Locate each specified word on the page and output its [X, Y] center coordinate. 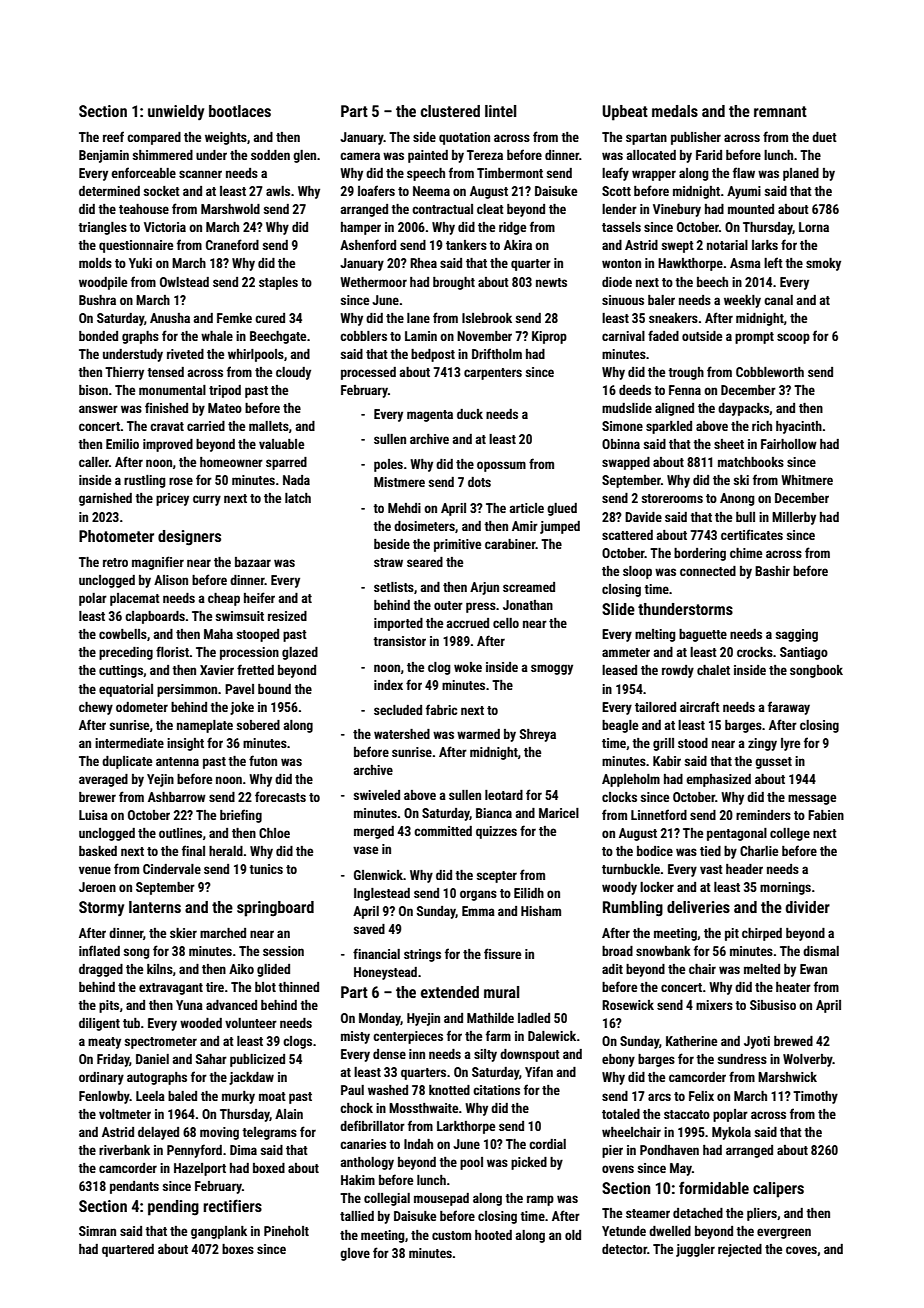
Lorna [814, 227]
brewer [97, 797]
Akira [518, 245]
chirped [762, 934]
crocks [755, 652]
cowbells [123, 634]
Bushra [97, 300]
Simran [97, 1231]
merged [374, 832]
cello [506, 623]
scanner [200, 174]
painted [428, 156]
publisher [696, 138]
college [790, 834]
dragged [101, 970]
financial [376, 953]
